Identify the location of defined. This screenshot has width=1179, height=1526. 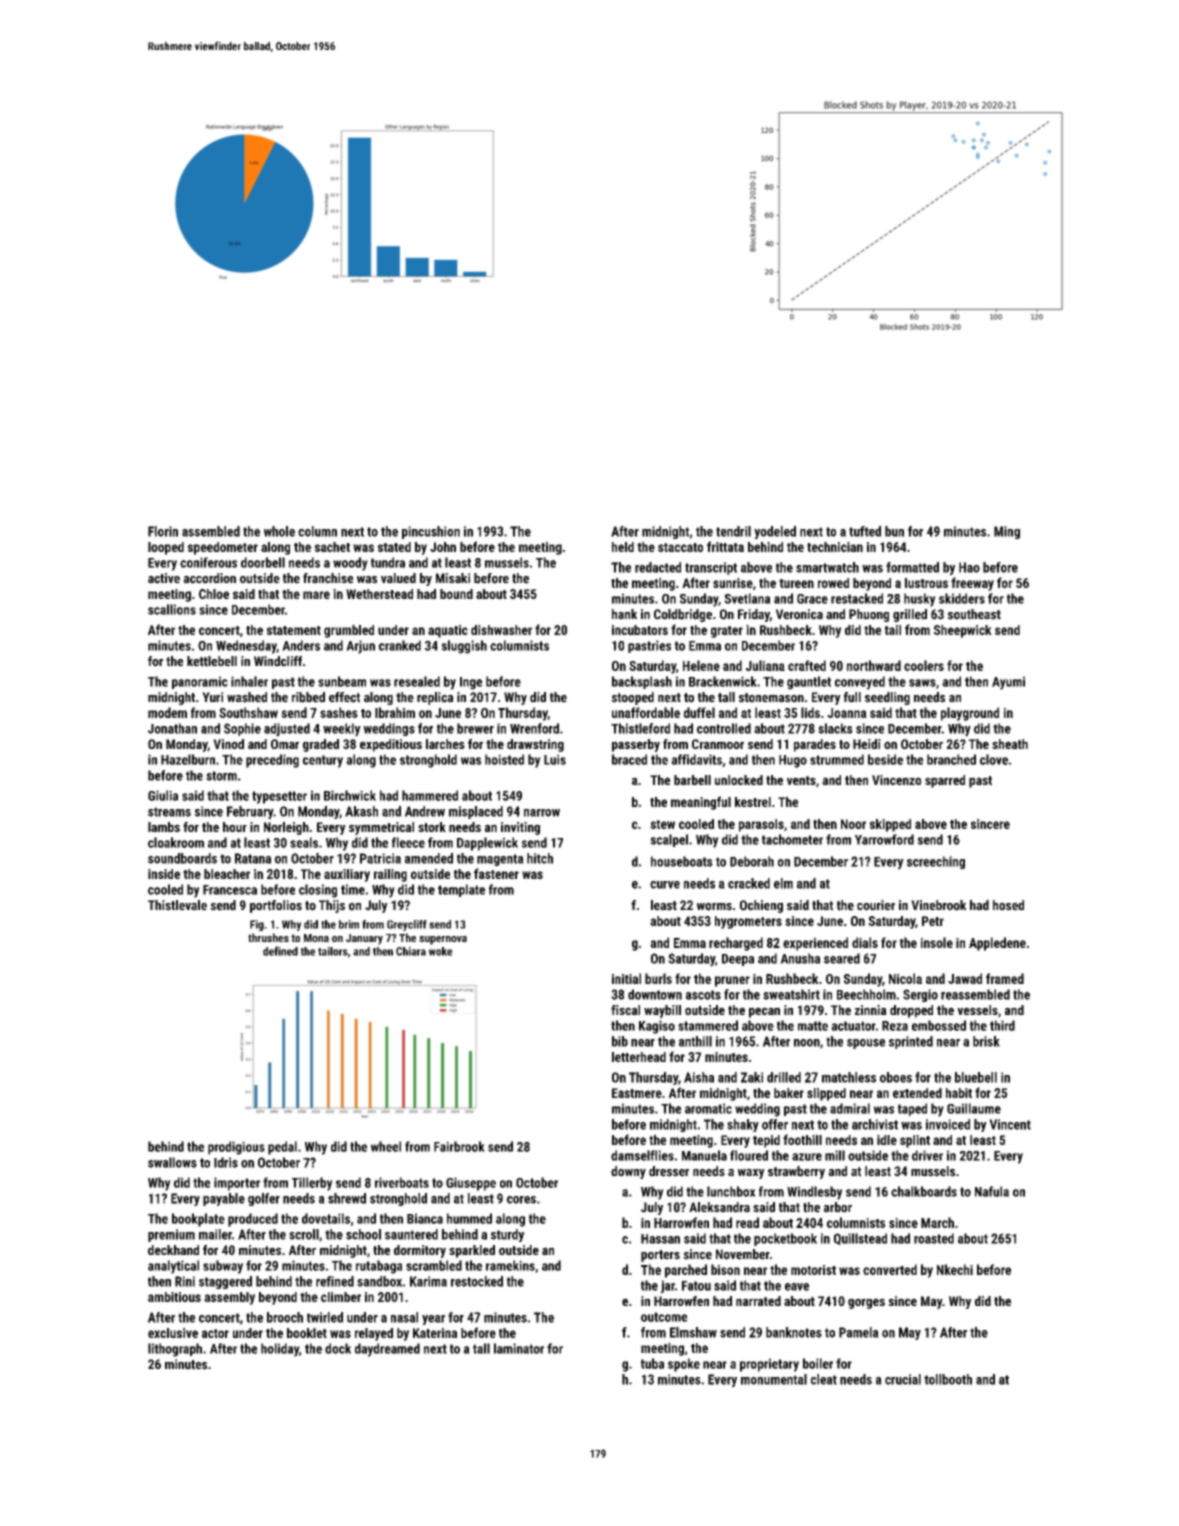
(280, 951).
